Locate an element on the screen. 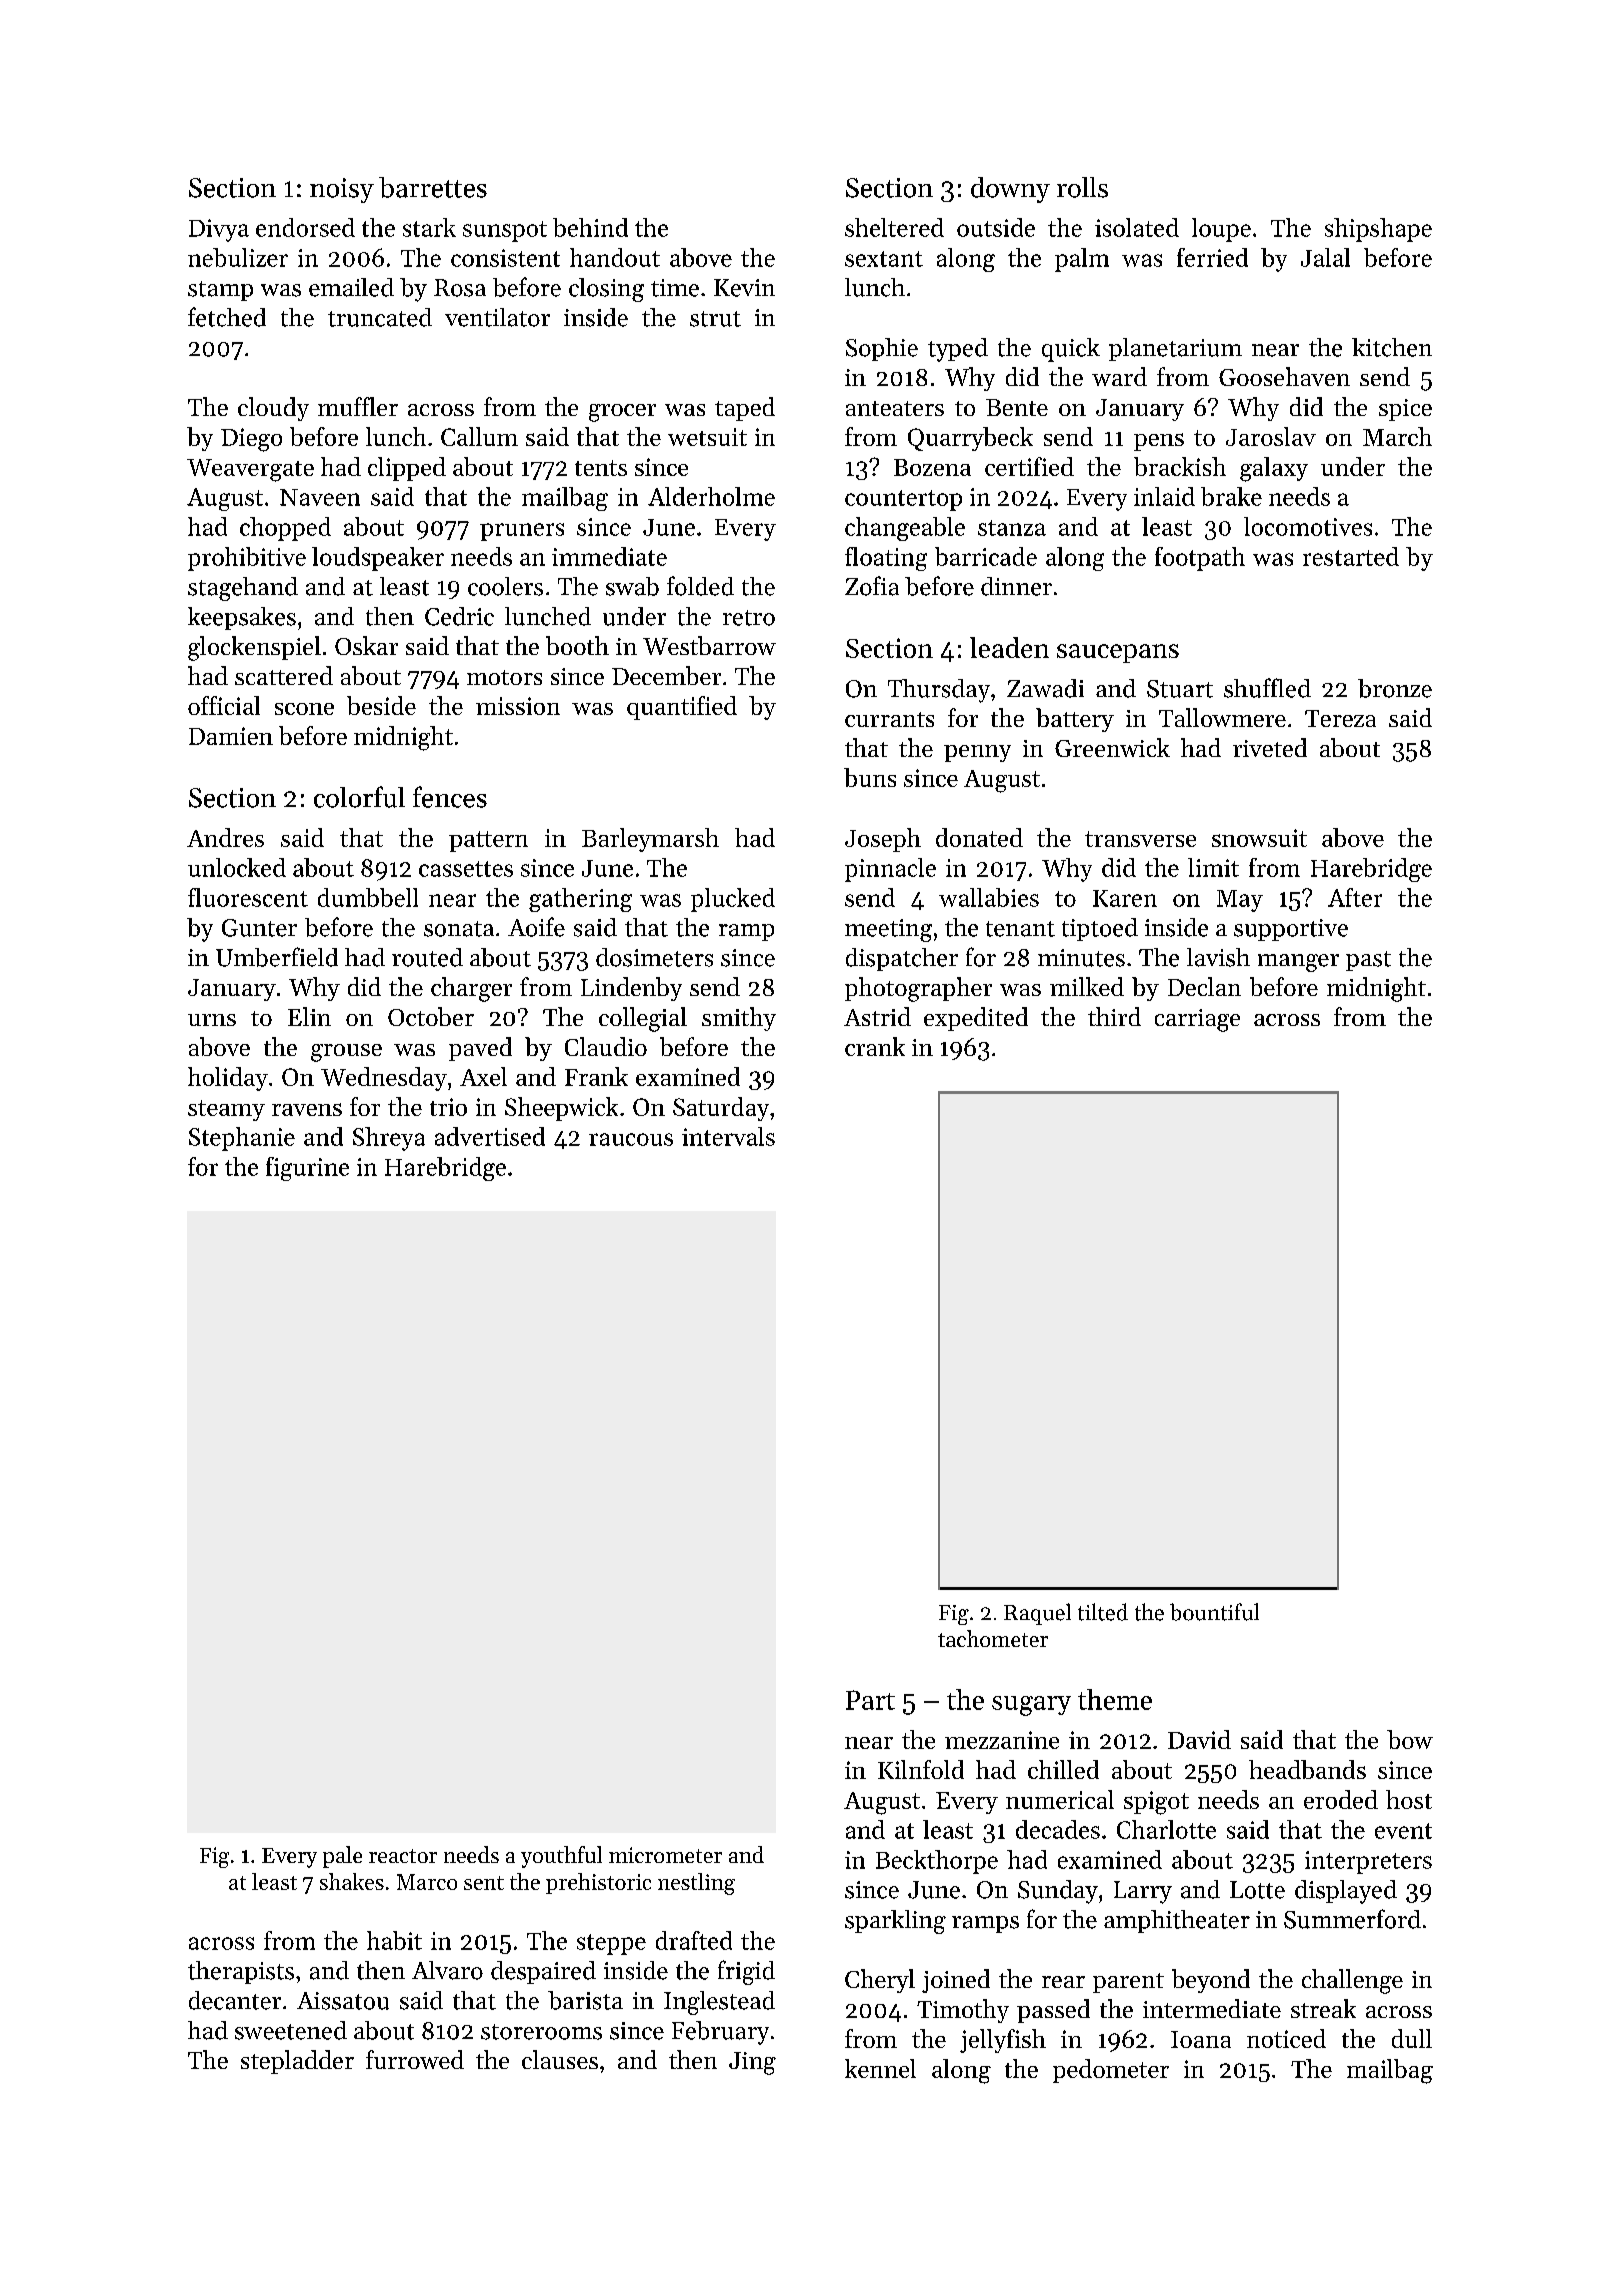  crank is located at coordinates (875, 1046).
